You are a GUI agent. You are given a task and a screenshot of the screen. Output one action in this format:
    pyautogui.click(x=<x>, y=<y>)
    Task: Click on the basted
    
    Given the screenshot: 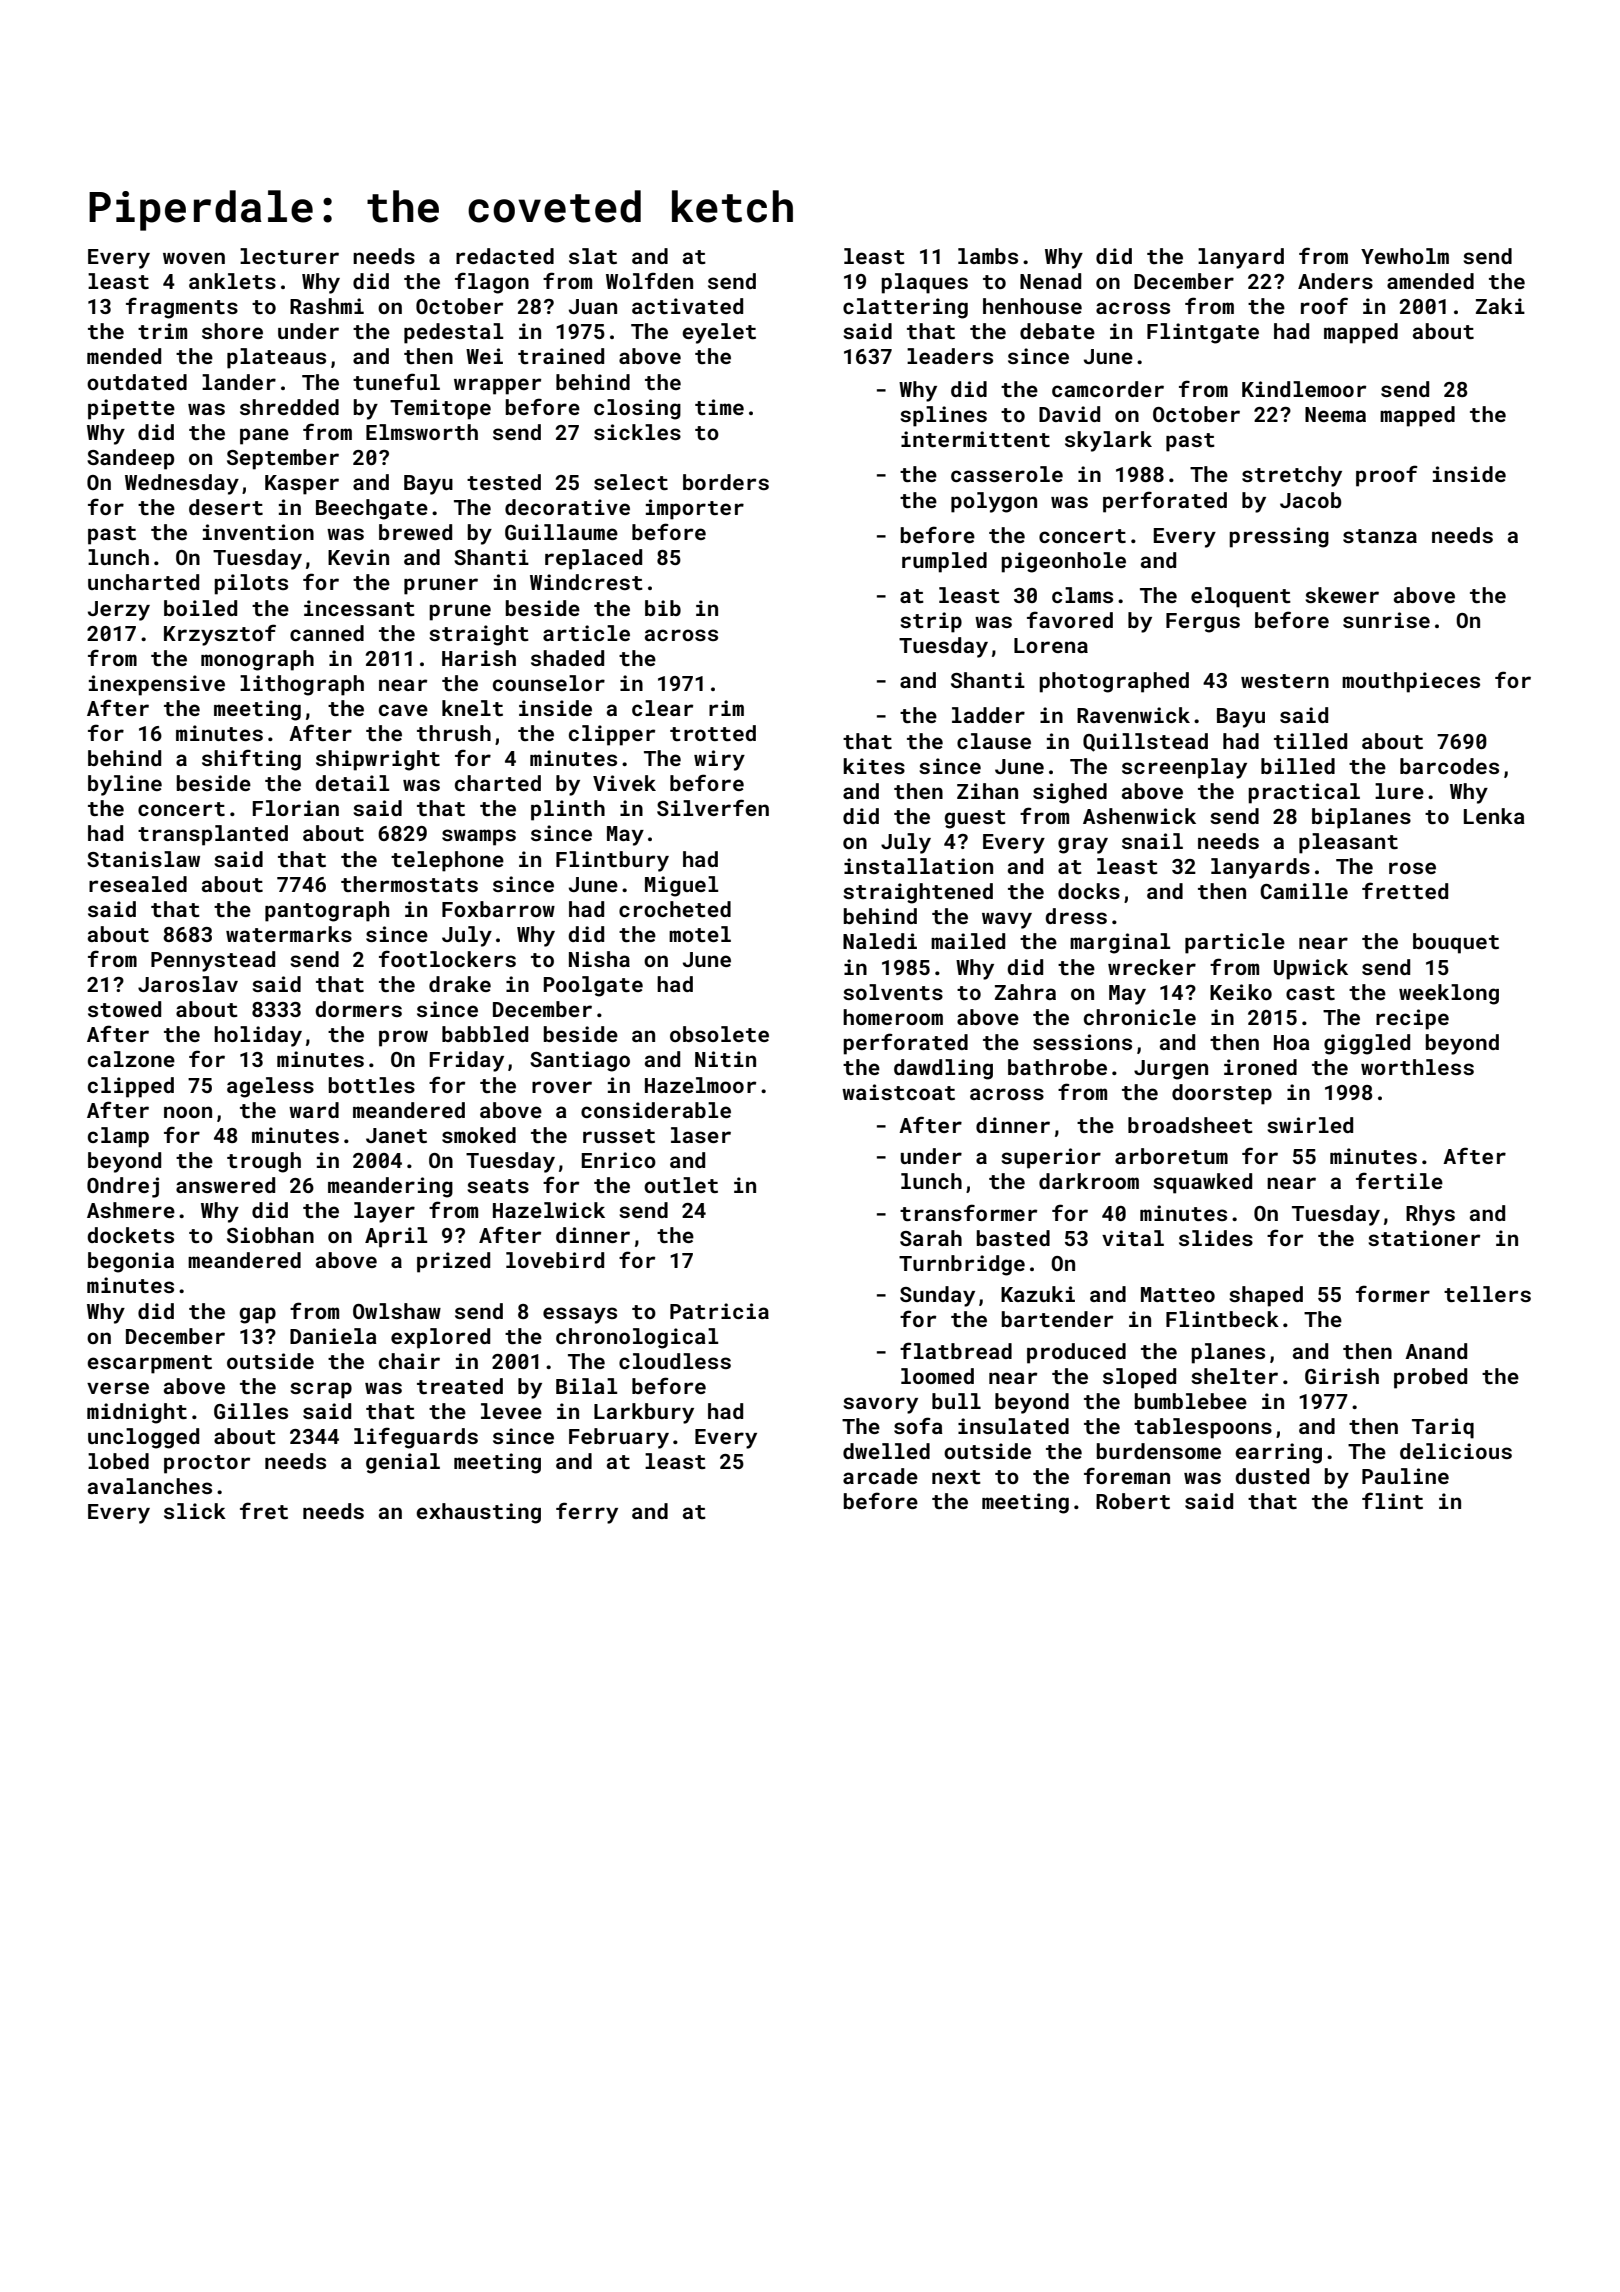 What is the action you would take?
    pyautogui.click(x=1013, y=1238)
